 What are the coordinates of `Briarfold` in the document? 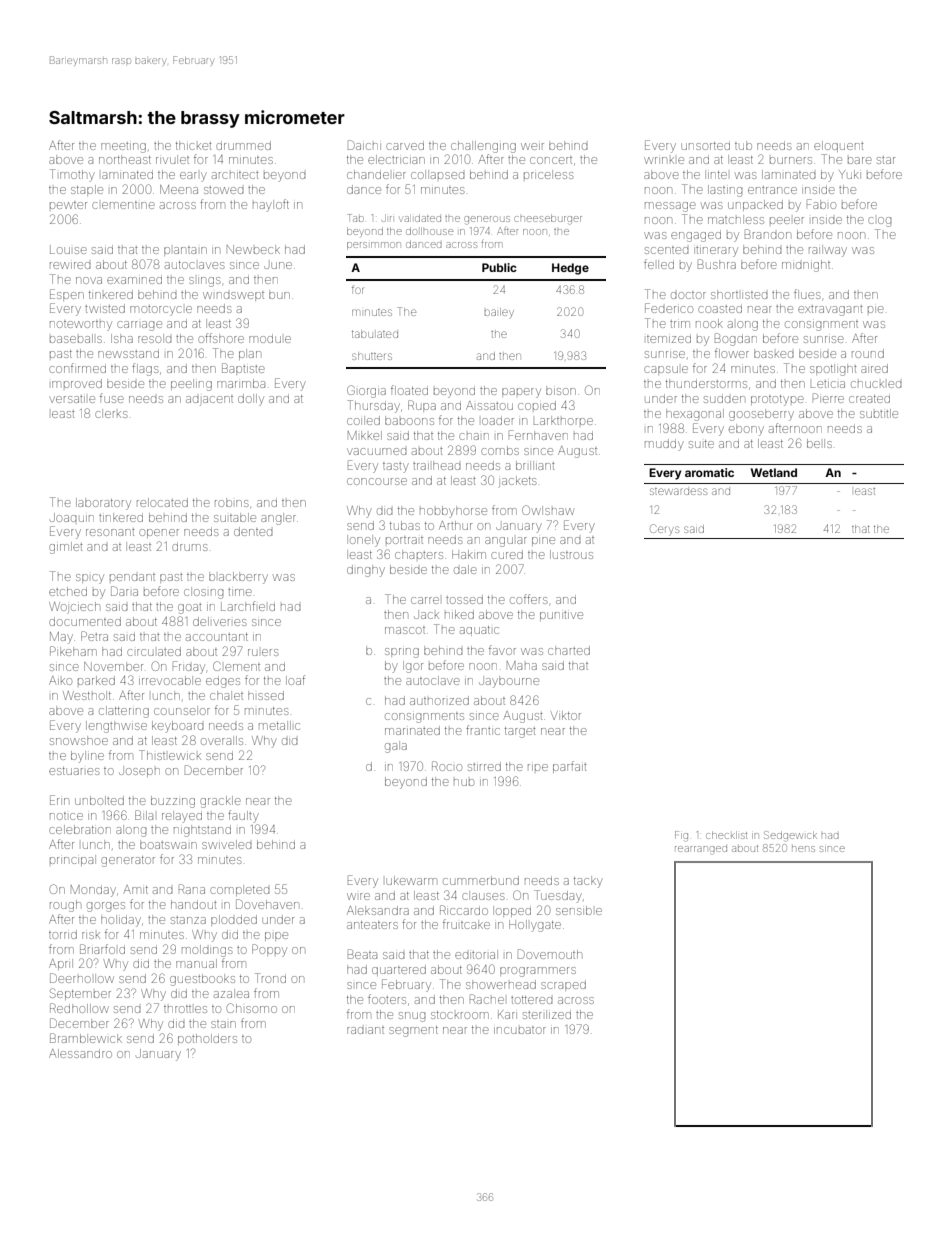 It's located at (102, 949).
